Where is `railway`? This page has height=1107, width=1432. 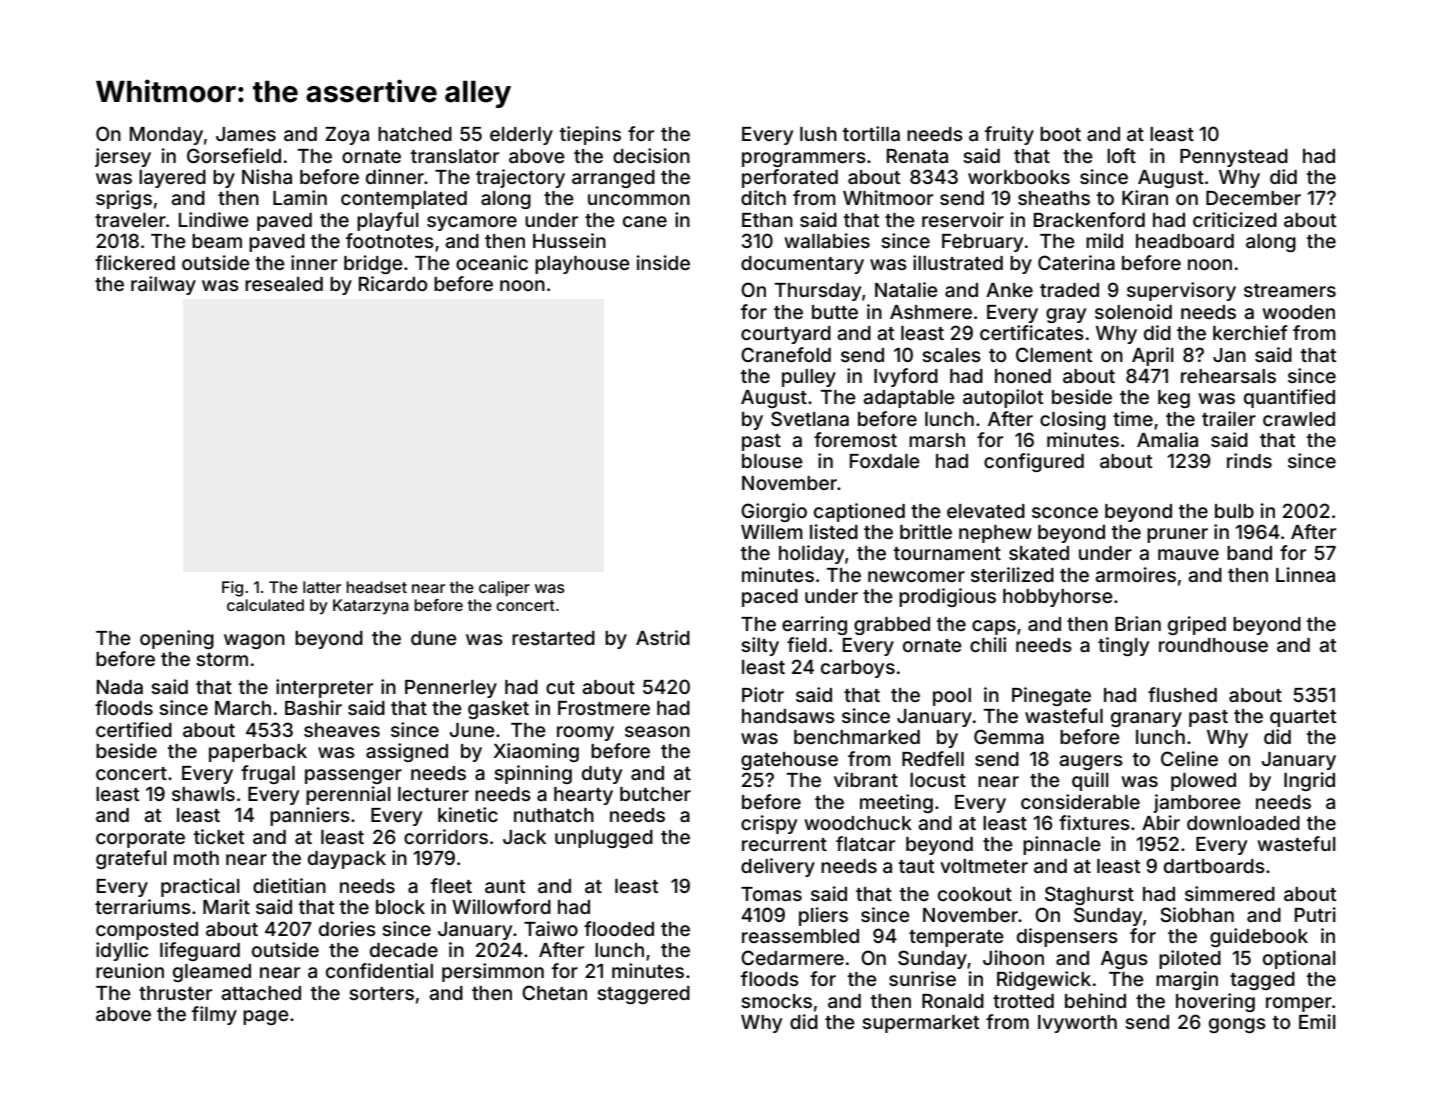
railway is located at coordinates (163, 285).
